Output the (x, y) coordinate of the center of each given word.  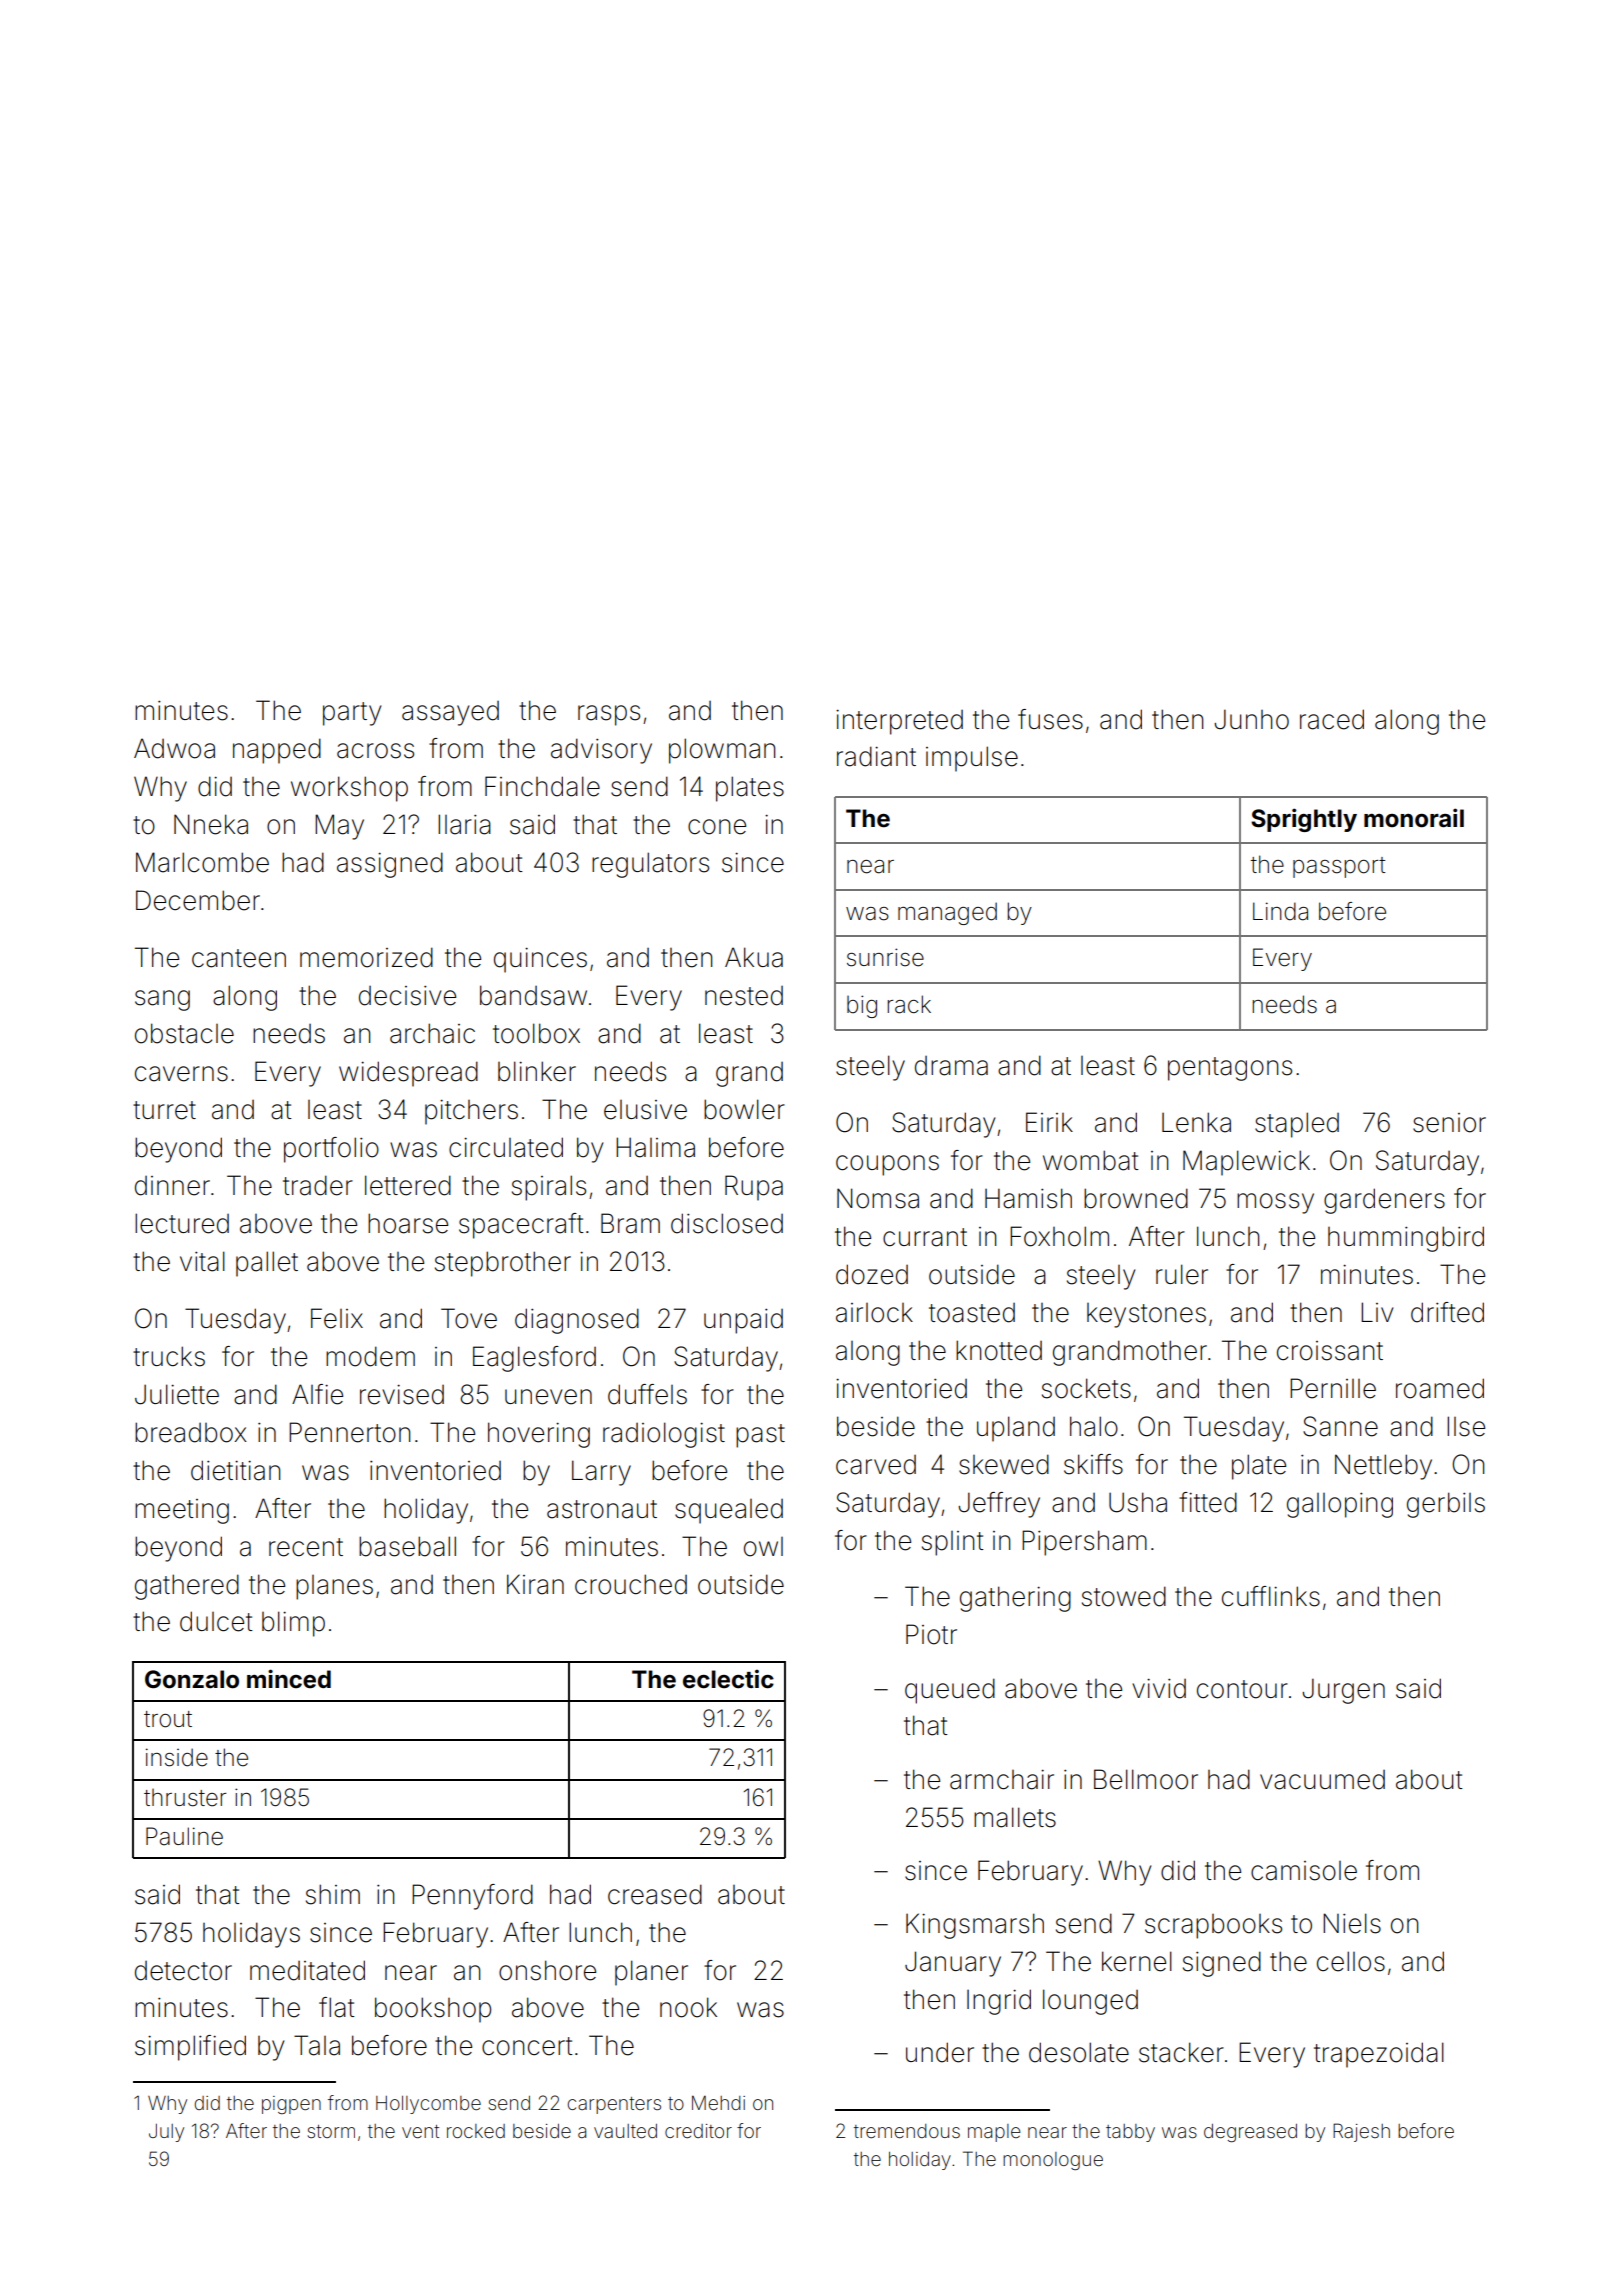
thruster (185, 1798)
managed (947, 913)
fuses (1050, 719)
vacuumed (1322, 1780)
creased (655, 1894)
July (166, 2133)
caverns (181, 1074)
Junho (1251, 719)
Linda (1280, 911)
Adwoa (174, 748)
